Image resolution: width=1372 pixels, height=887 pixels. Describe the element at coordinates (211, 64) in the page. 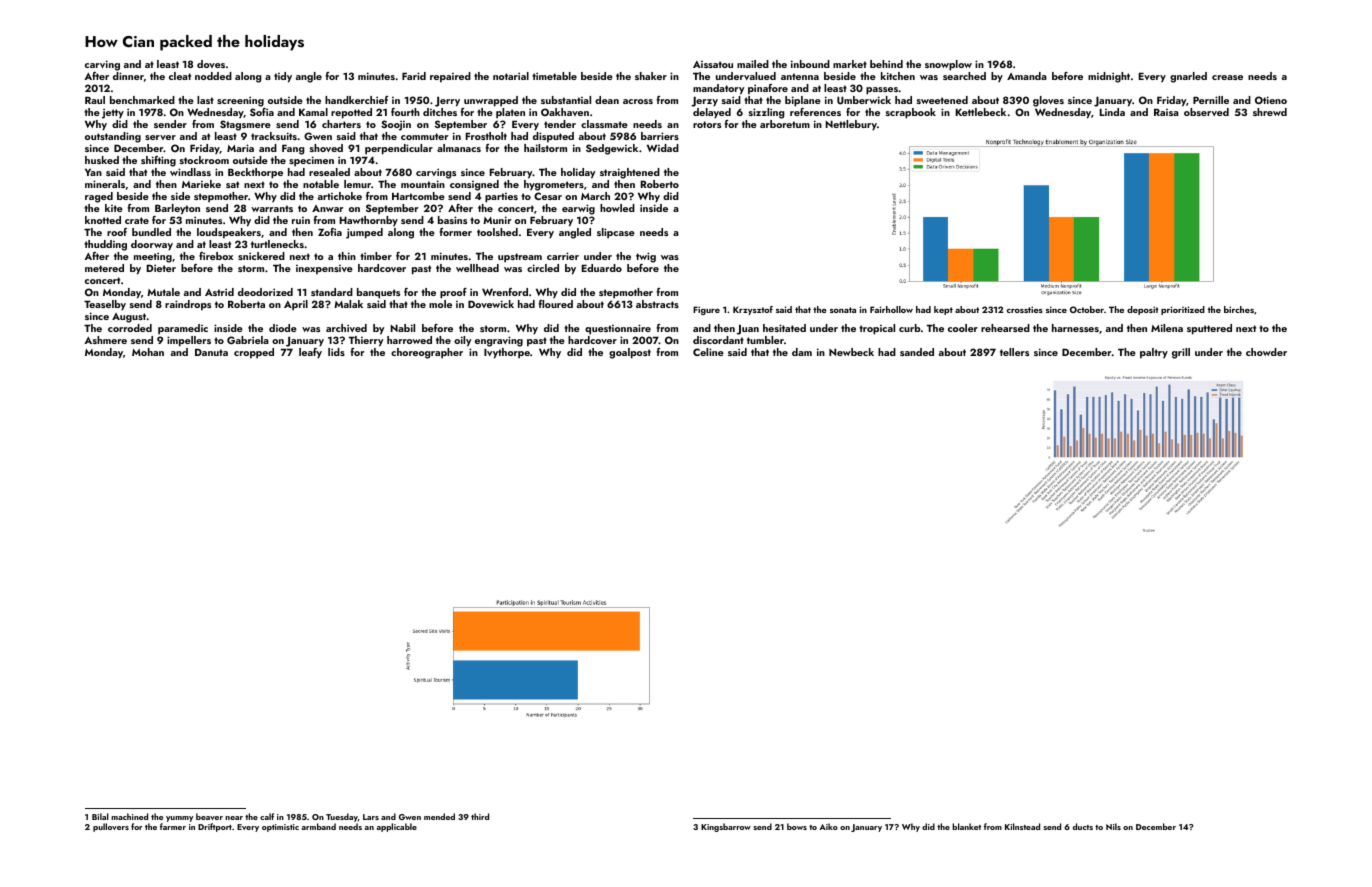

I see `doves` at that location.
